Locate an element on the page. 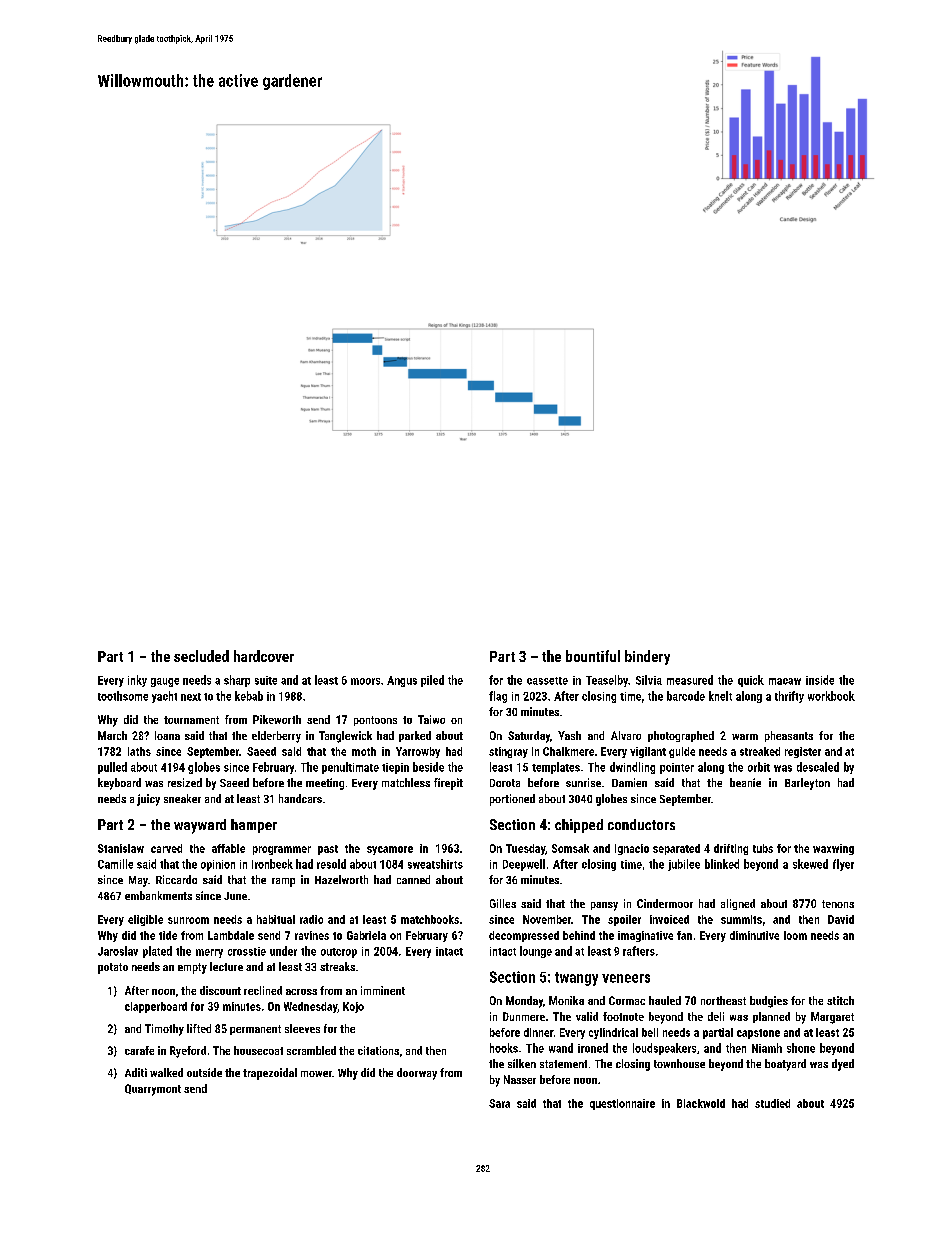 The width and height of the page is (952, 1233). opinion is located at coordinates (218, 865).
